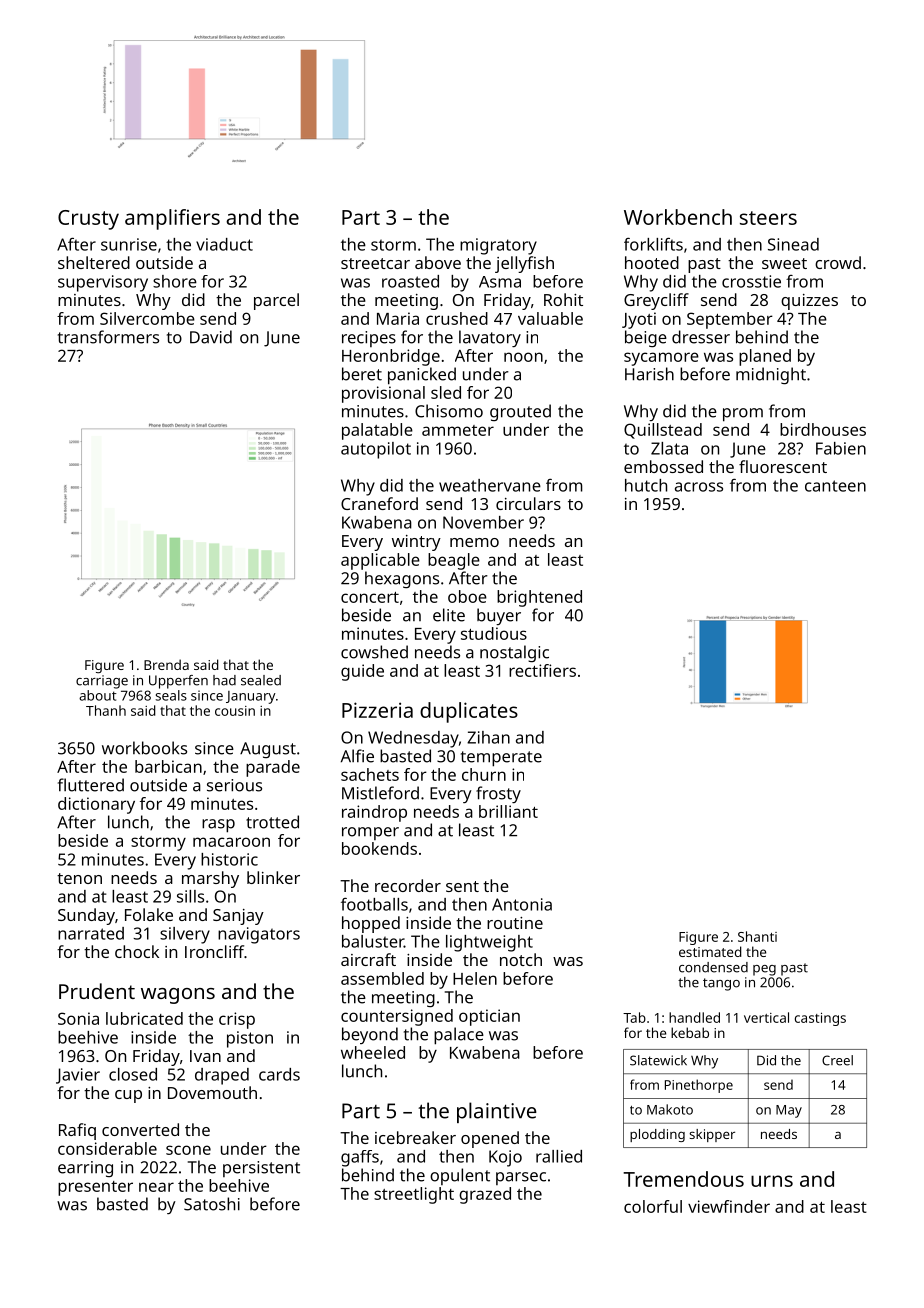 This screenshot has width=924, height=1308. What do you see at coordinates (402, 579) in the screenshot?
I see `hexagons` at bounding box center [402, 579].
